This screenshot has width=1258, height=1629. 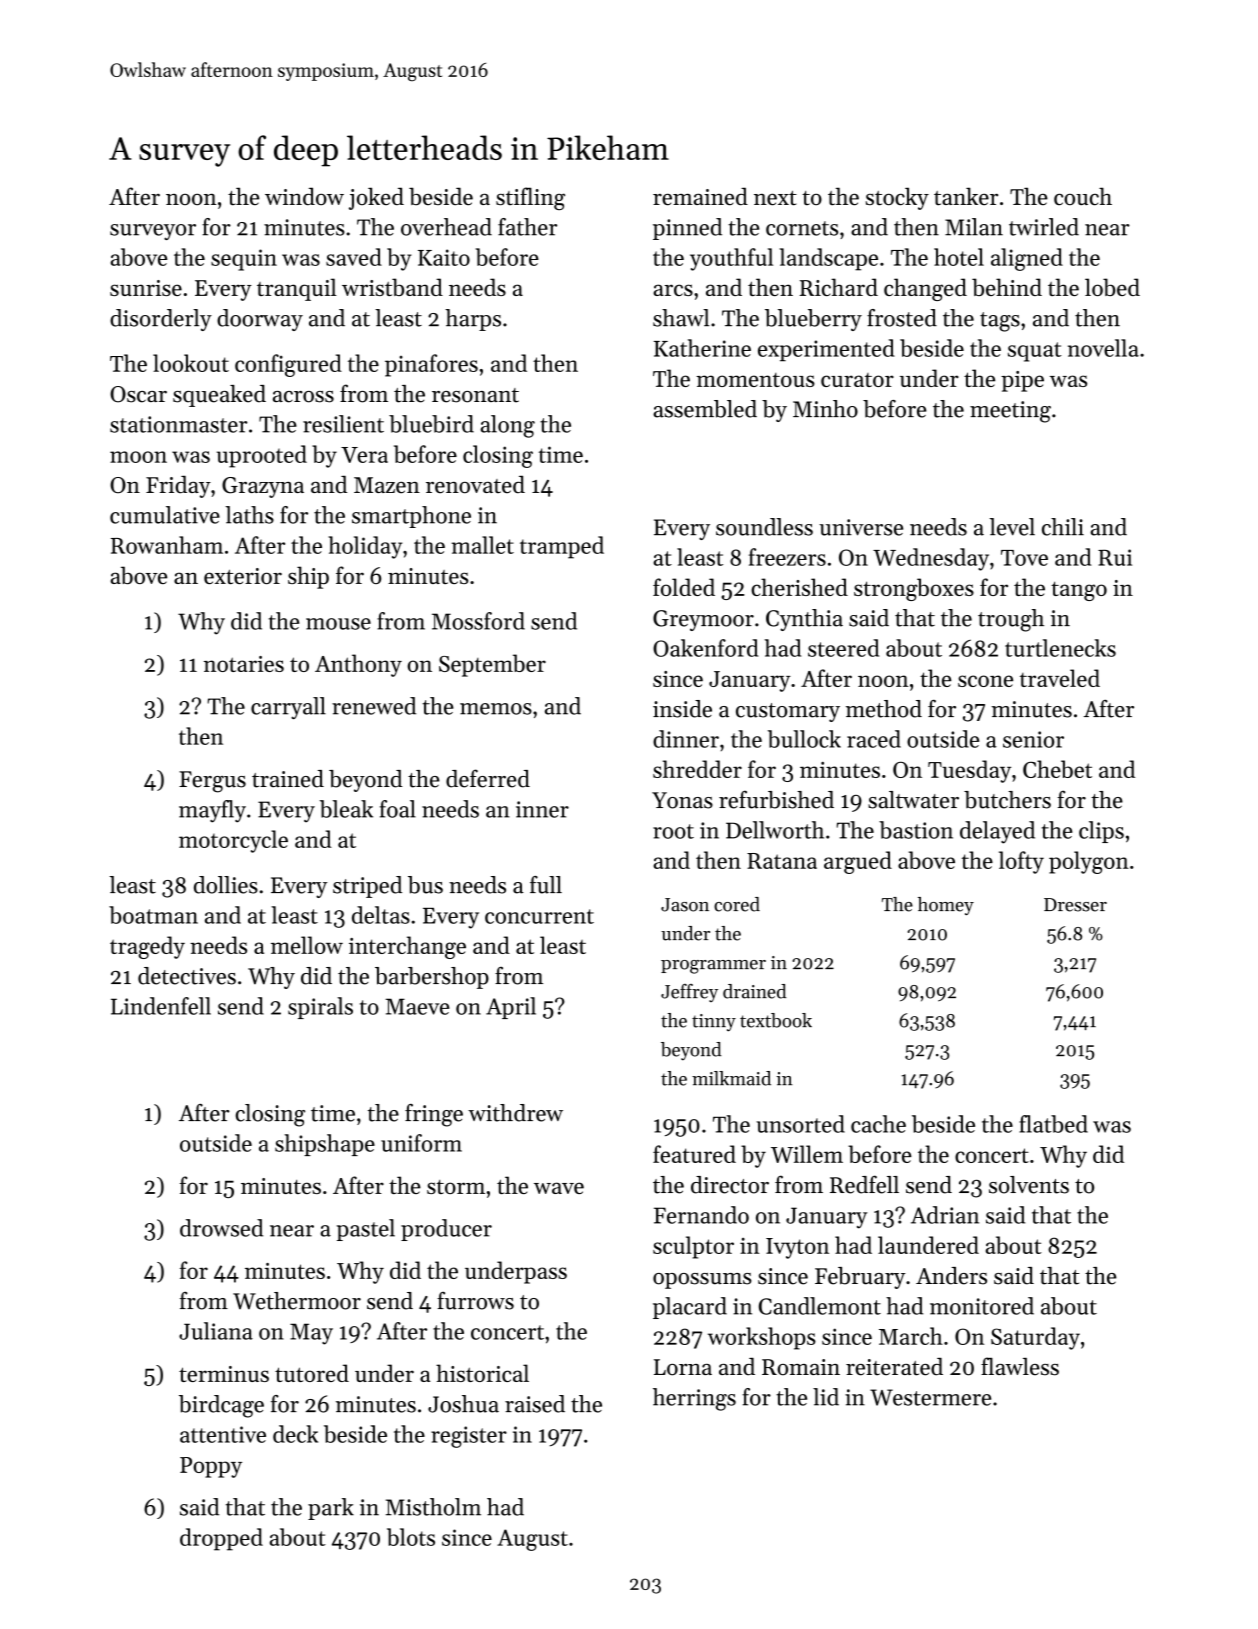 I want to click on cornets, so click(x=802, y=228).
